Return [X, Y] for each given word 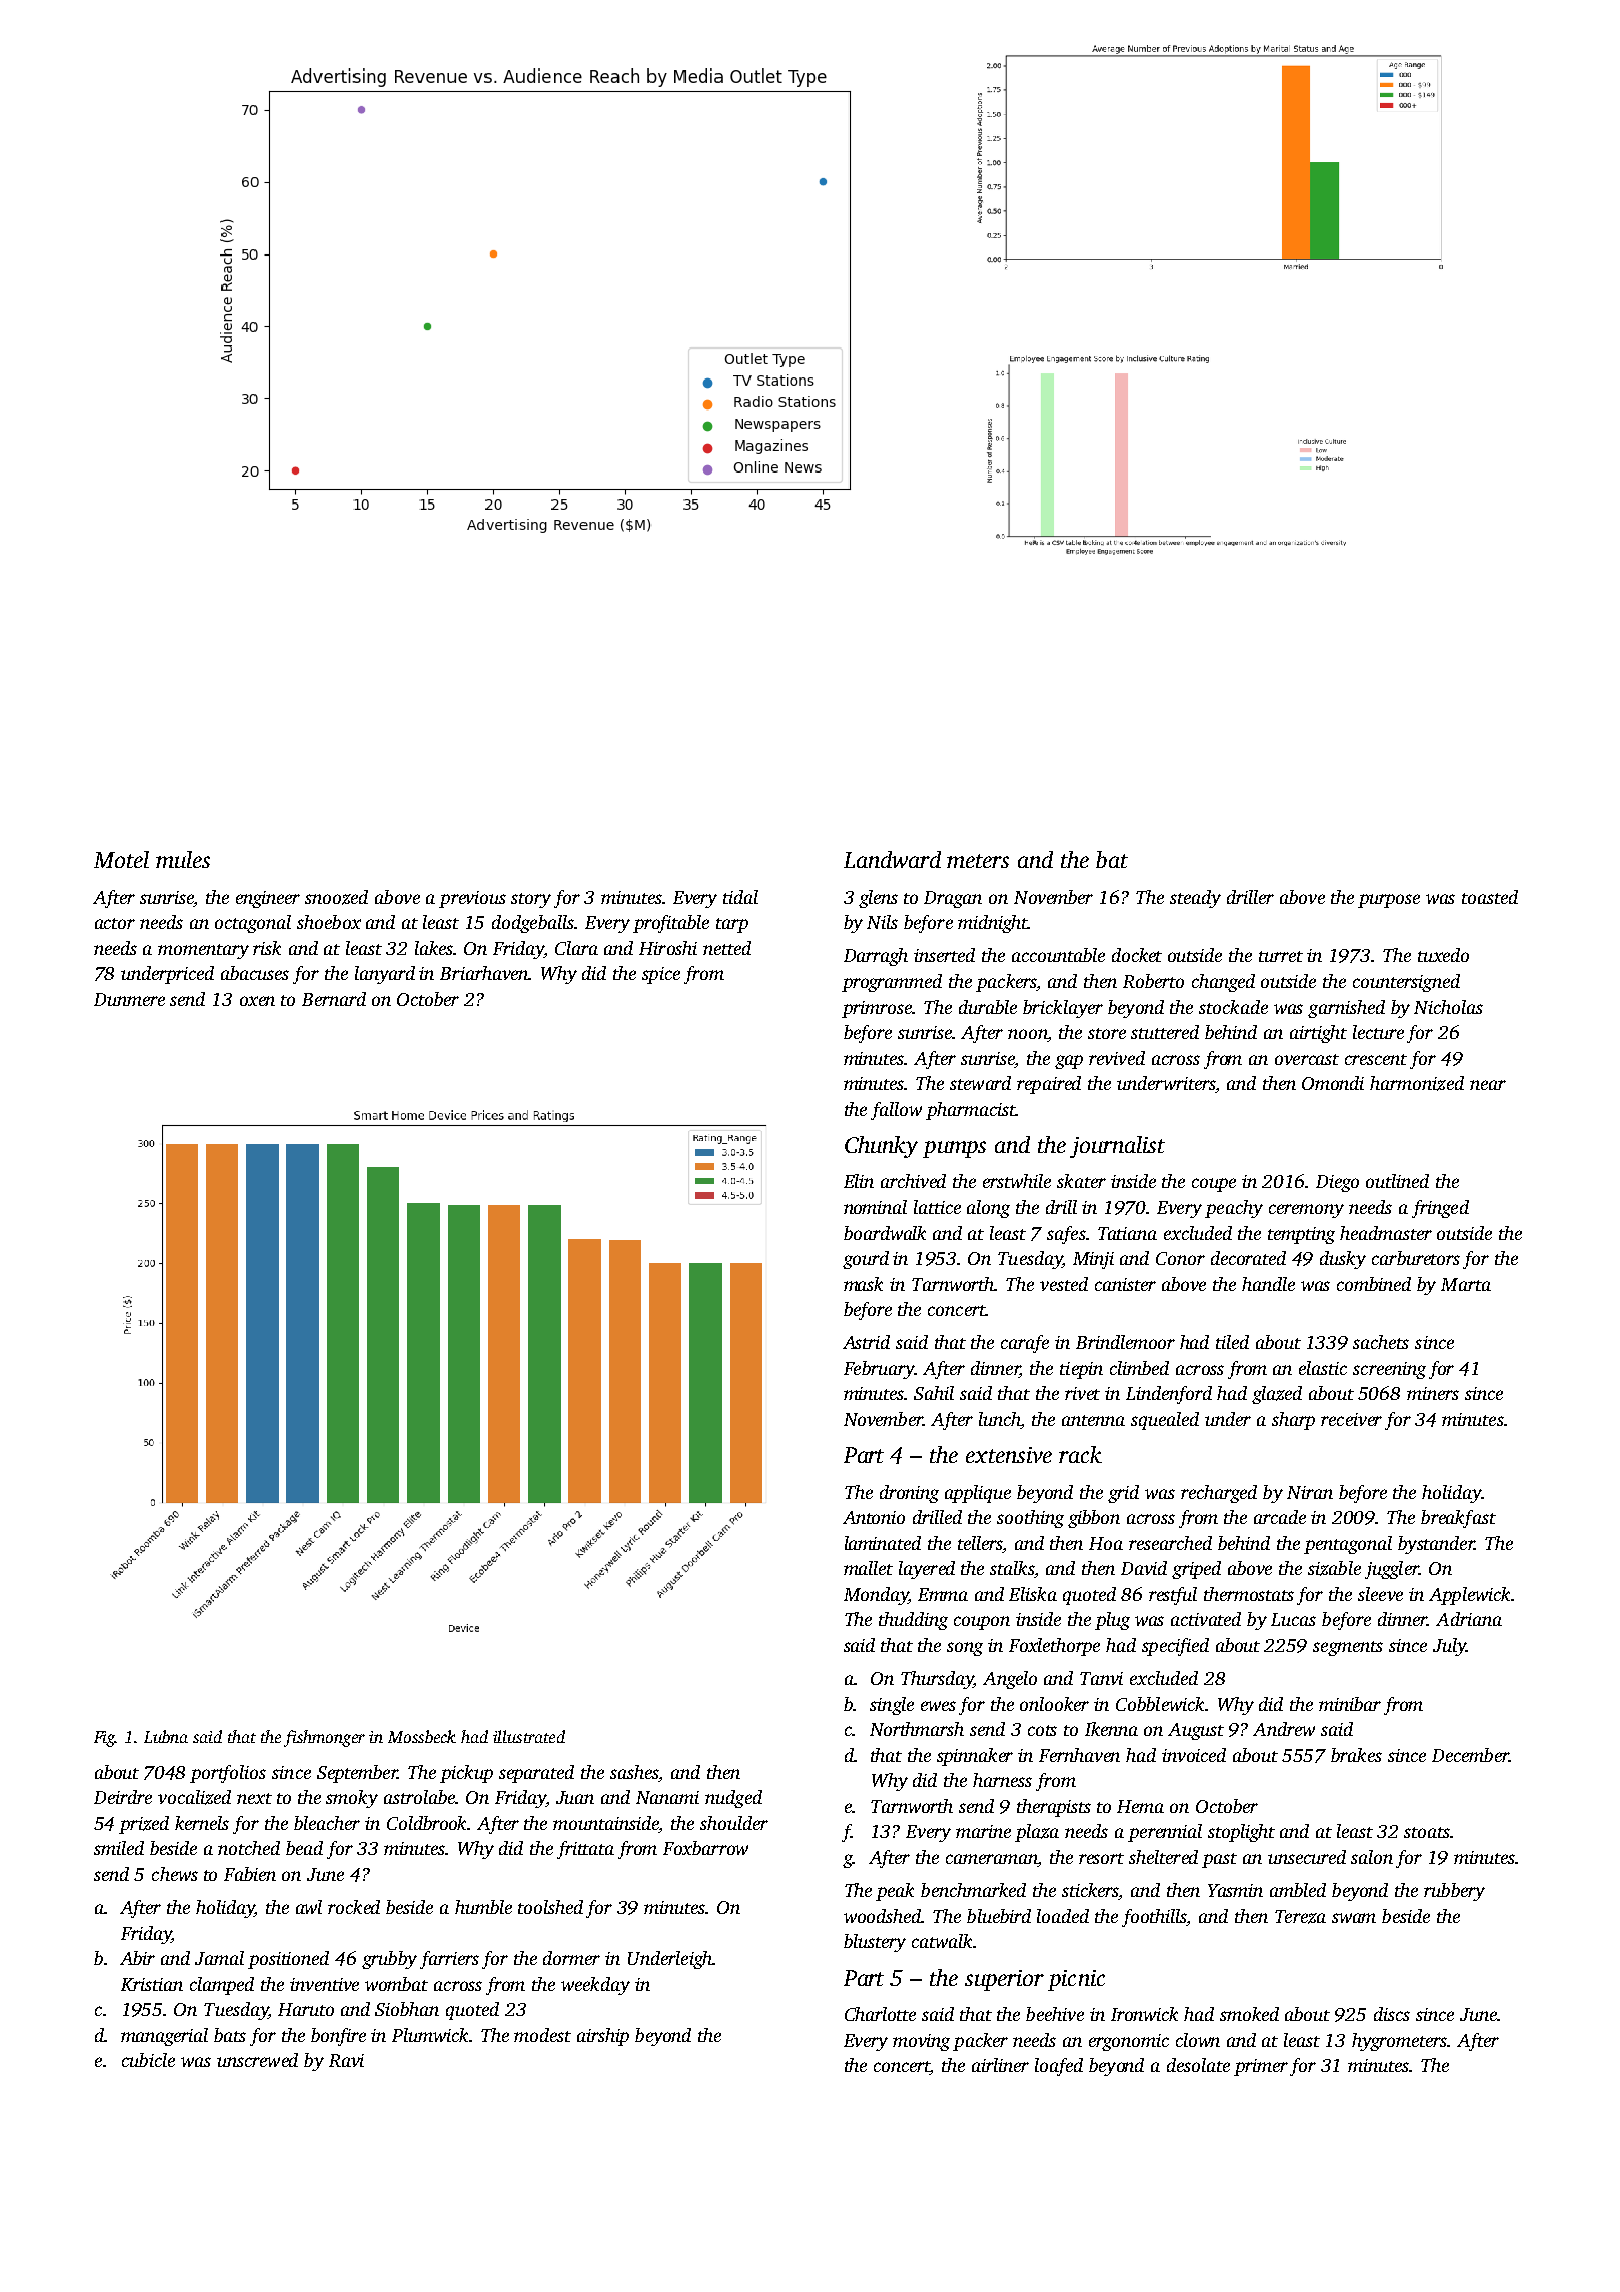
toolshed [550, 1907]
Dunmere [129, 999]
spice [661, 975]
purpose [1389, 901]
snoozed [336, 897]
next [254, 1798]
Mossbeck [422, 1736]
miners [1433, 1393]
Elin [859, 1181]
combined [1374, 1284]
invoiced [1194, 1755]
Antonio [874, 1517]
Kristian [152, 1984]
